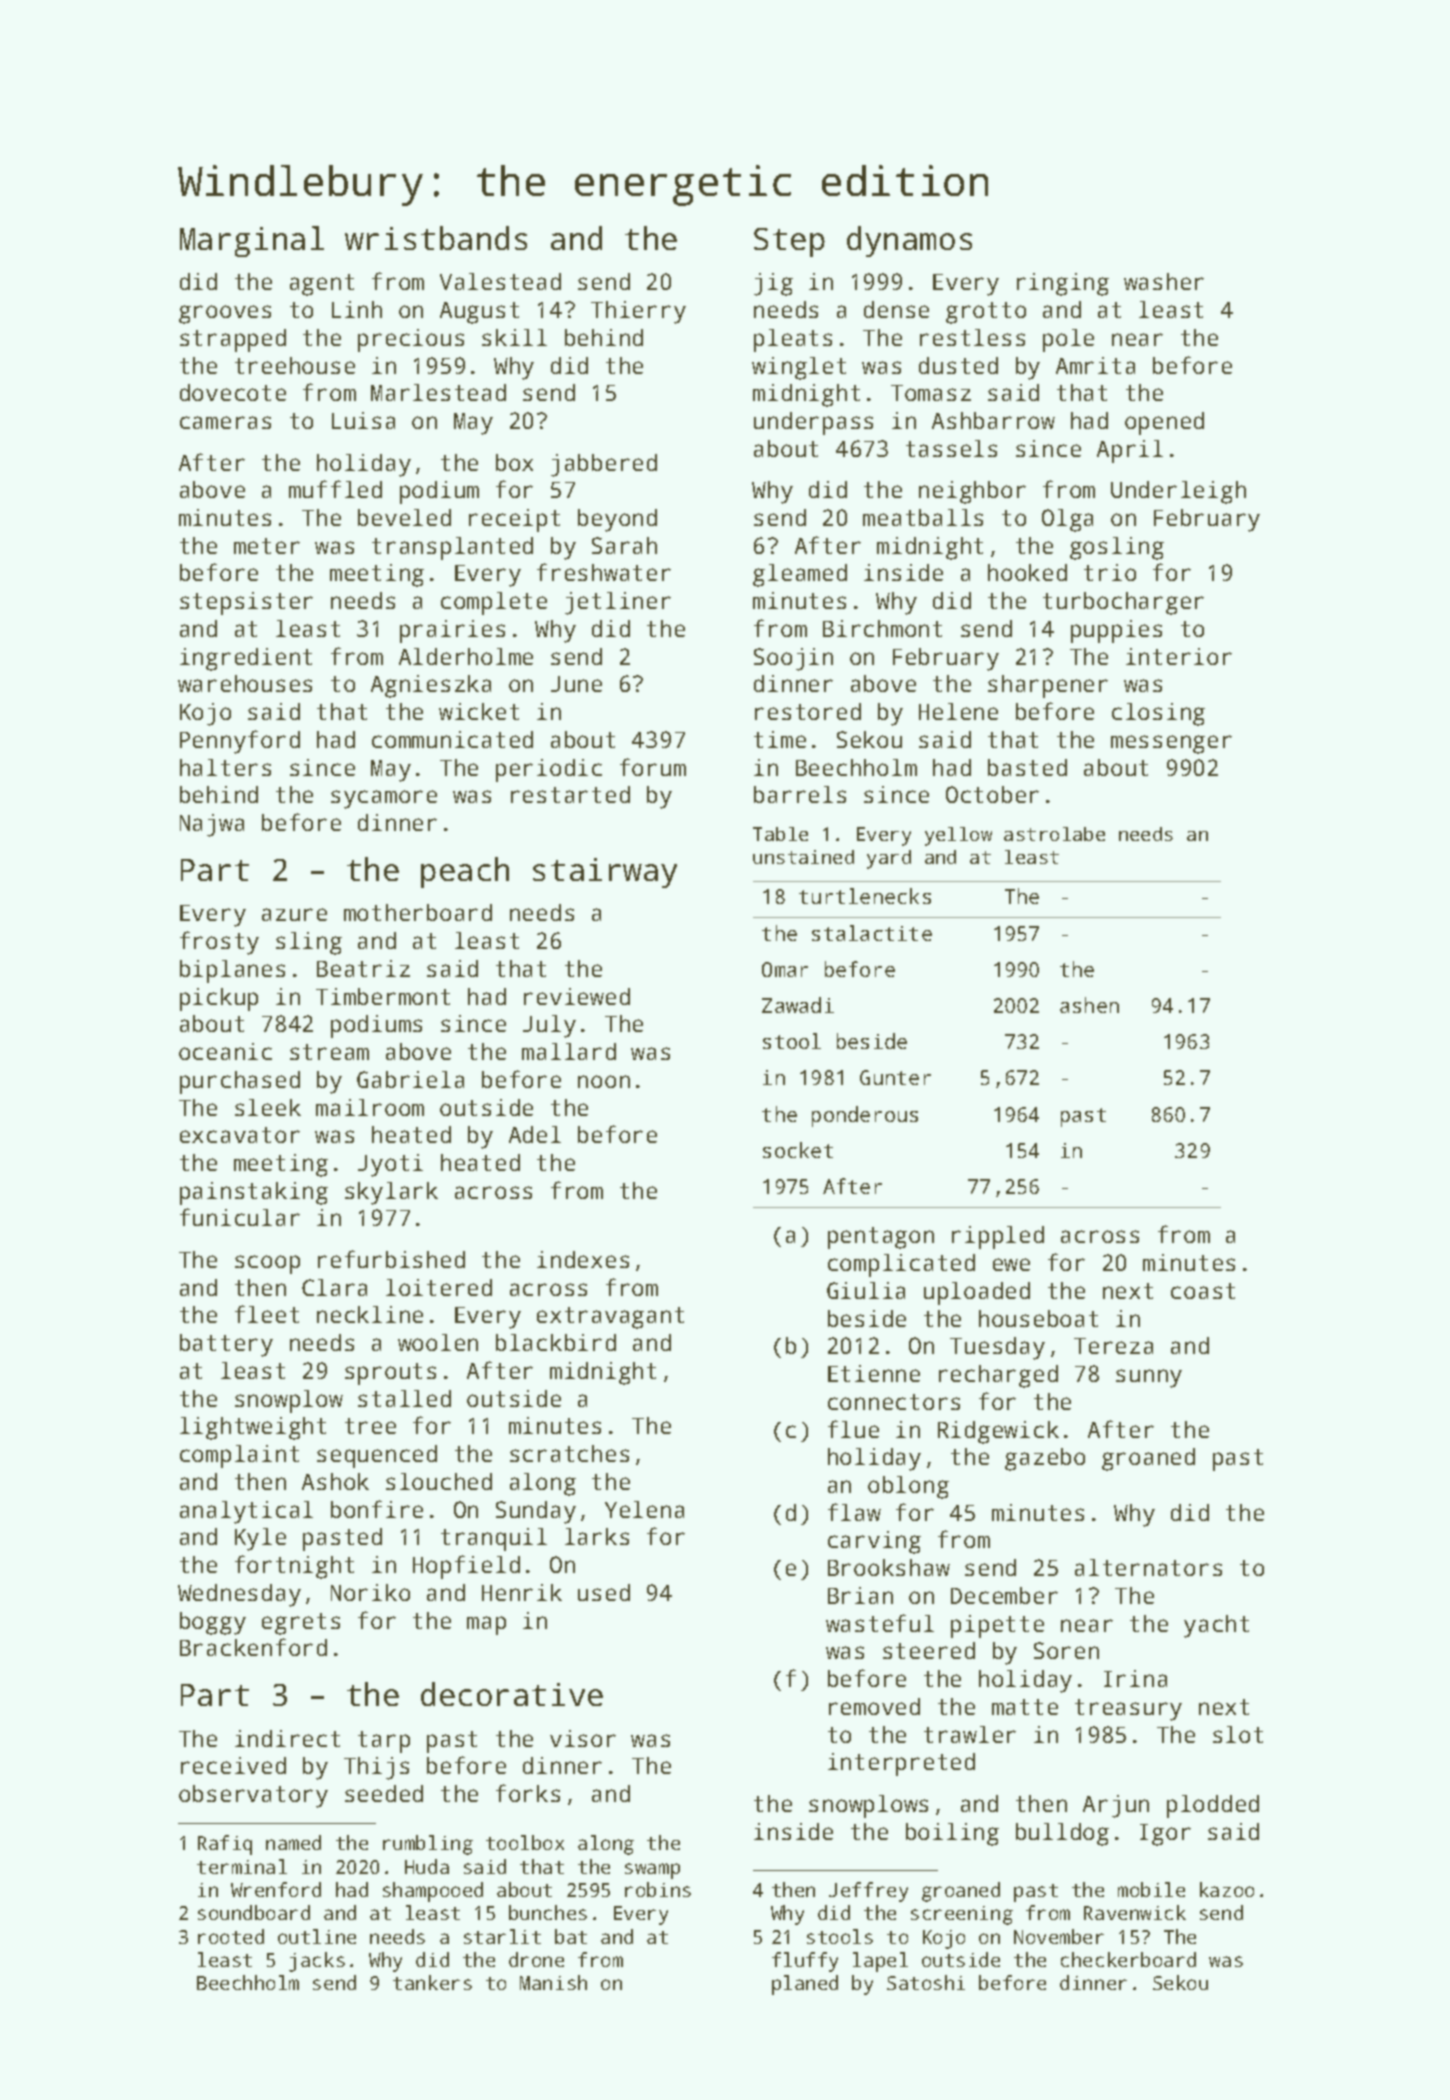 This page has width=1450, height=2100. I want to click on jig, so click(773, 284).
